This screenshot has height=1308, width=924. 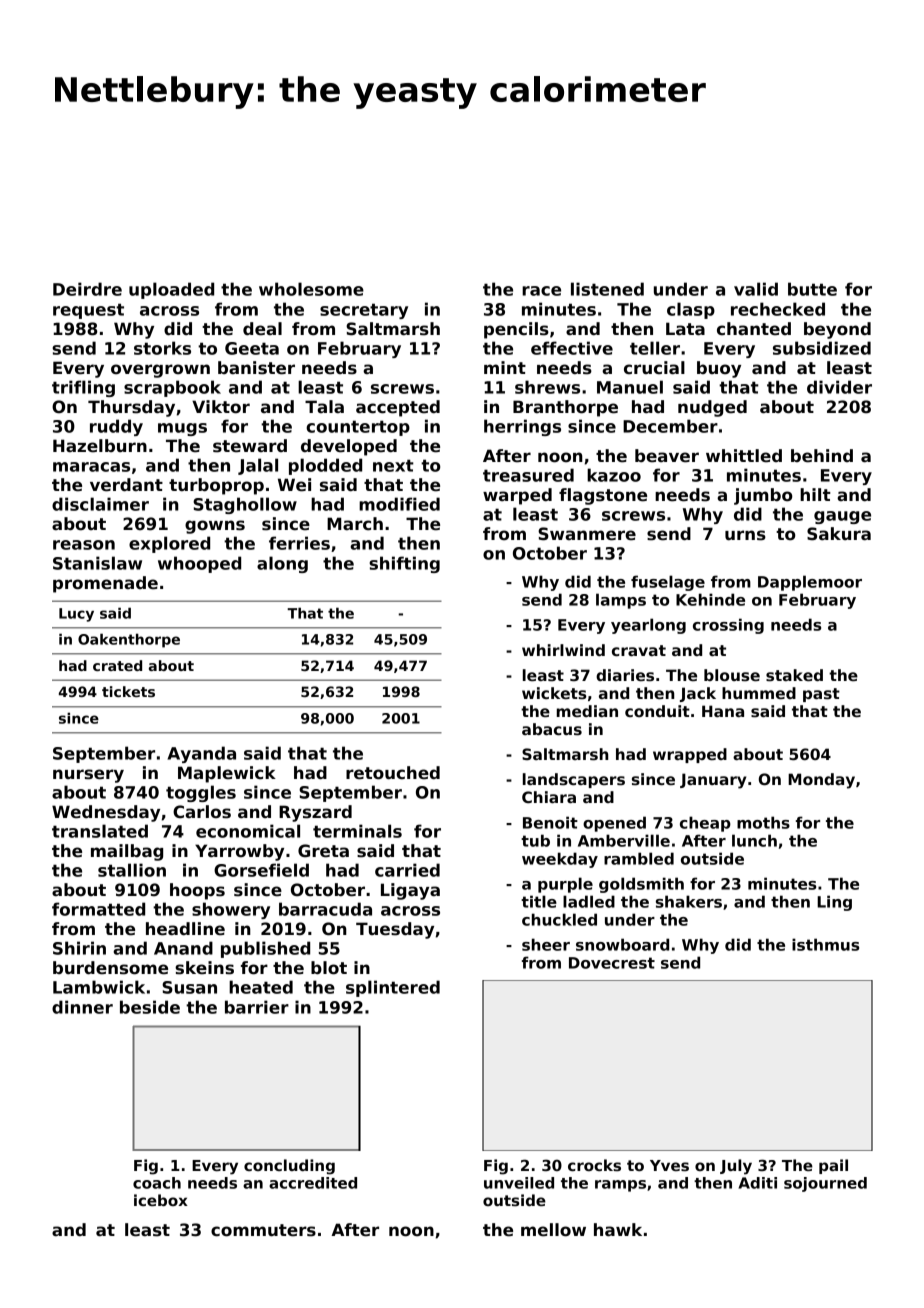 I want to click on race, so click(x=541, y=291).
